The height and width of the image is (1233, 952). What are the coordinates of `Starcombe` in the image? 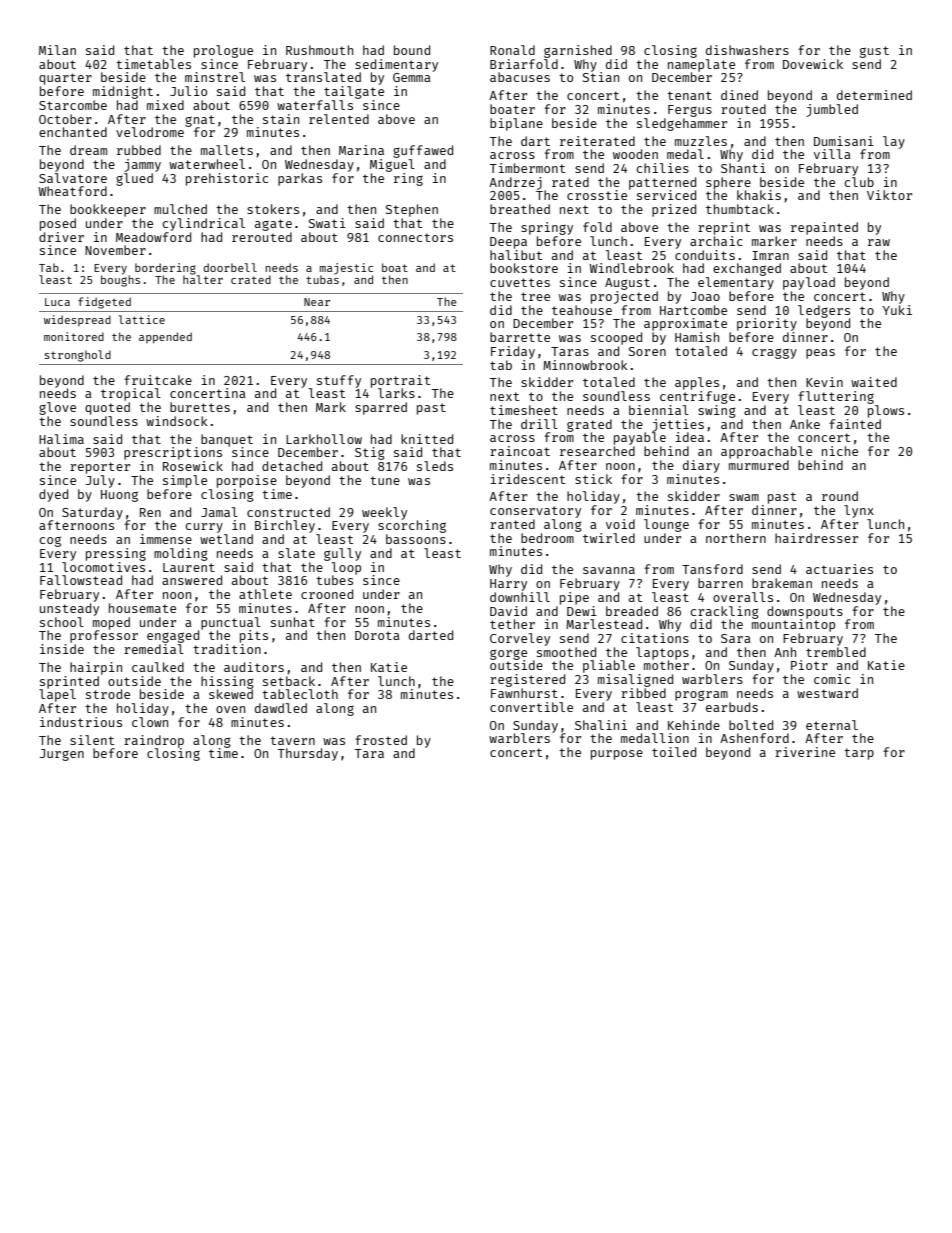 It's located at (73, 105).
